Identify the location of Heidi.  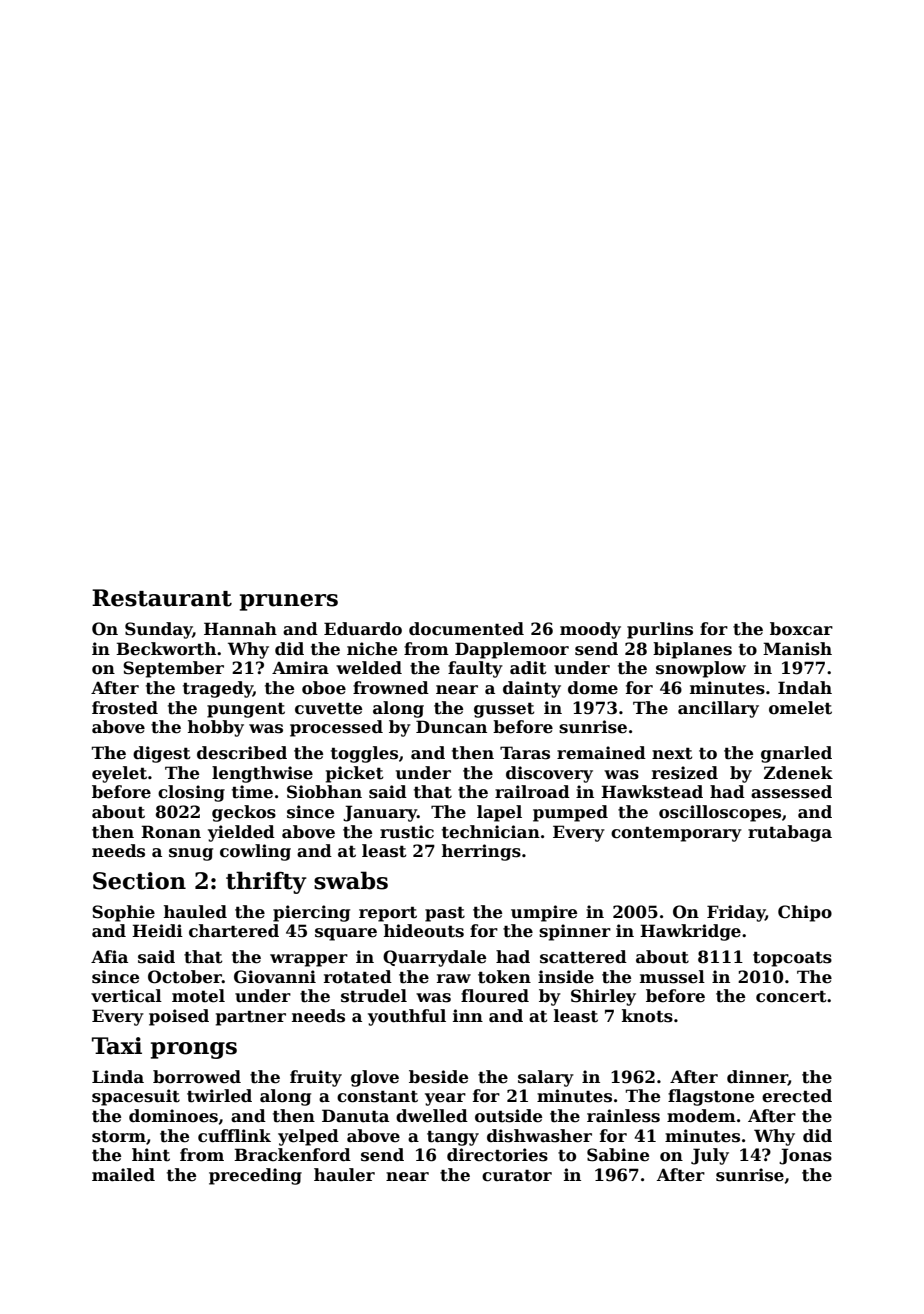
(157, 931).
